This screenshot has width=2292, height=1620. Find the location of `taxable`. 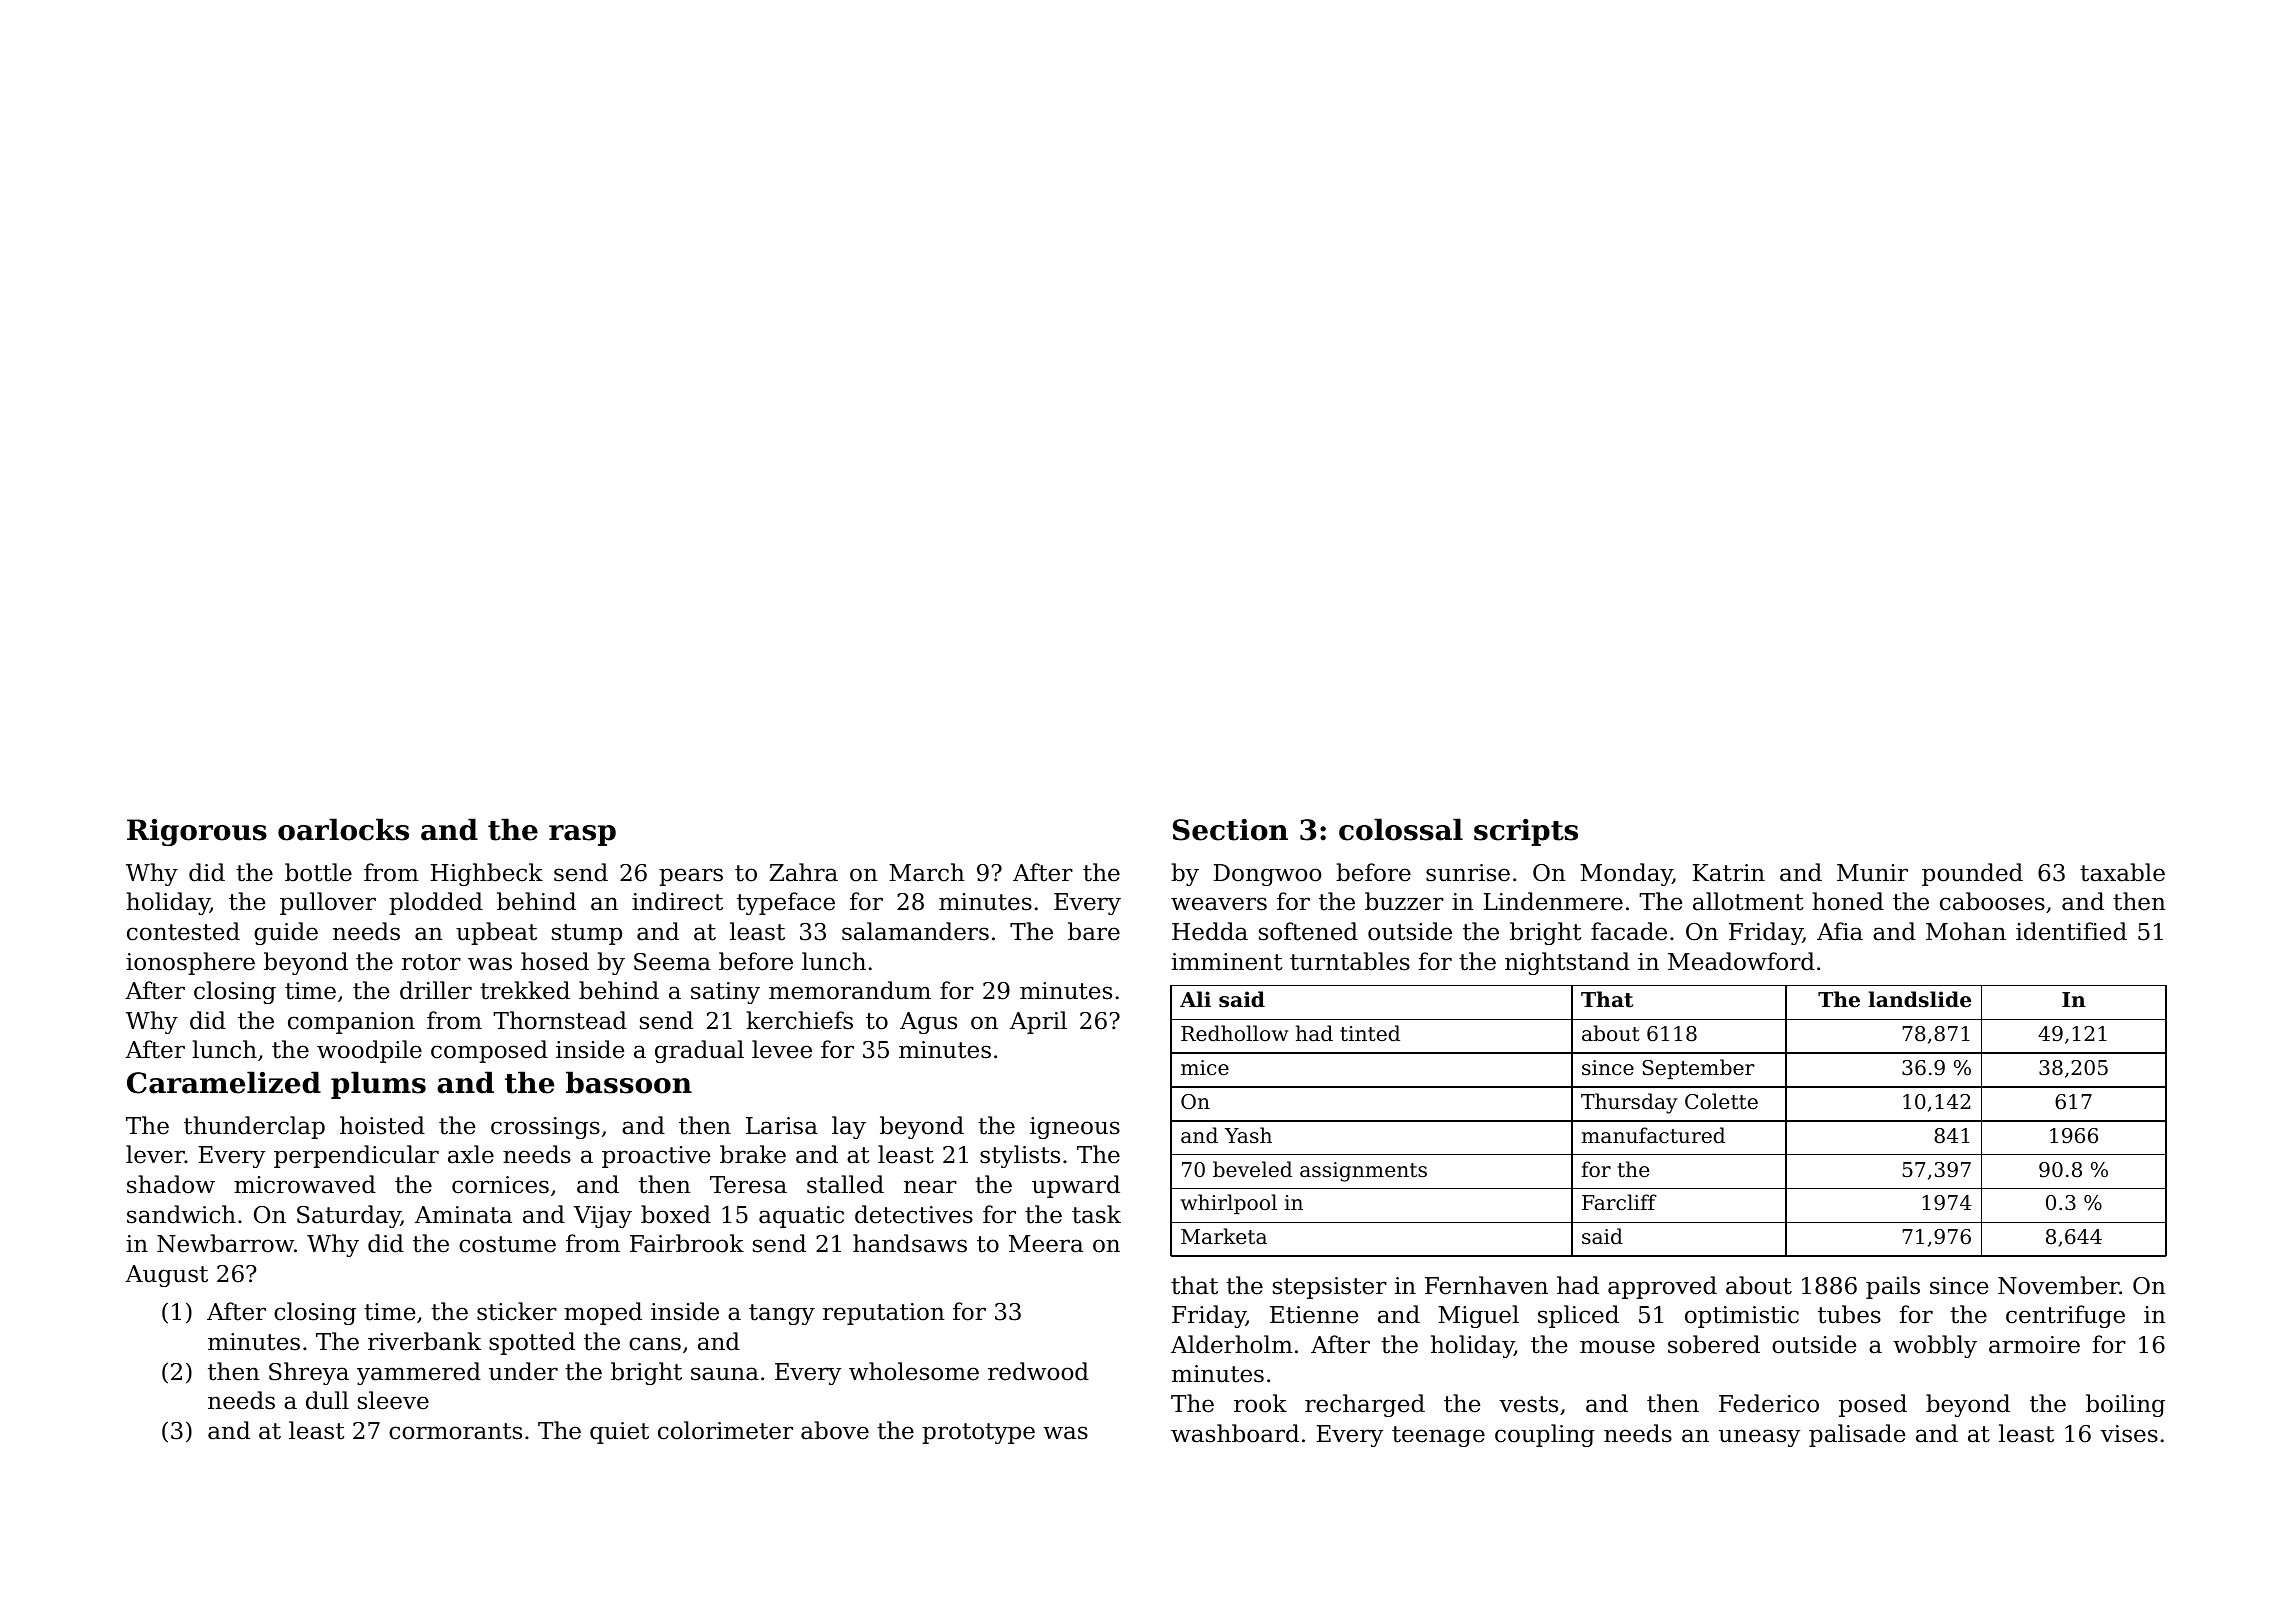

taxable is located at coordinates (2122, 872).
